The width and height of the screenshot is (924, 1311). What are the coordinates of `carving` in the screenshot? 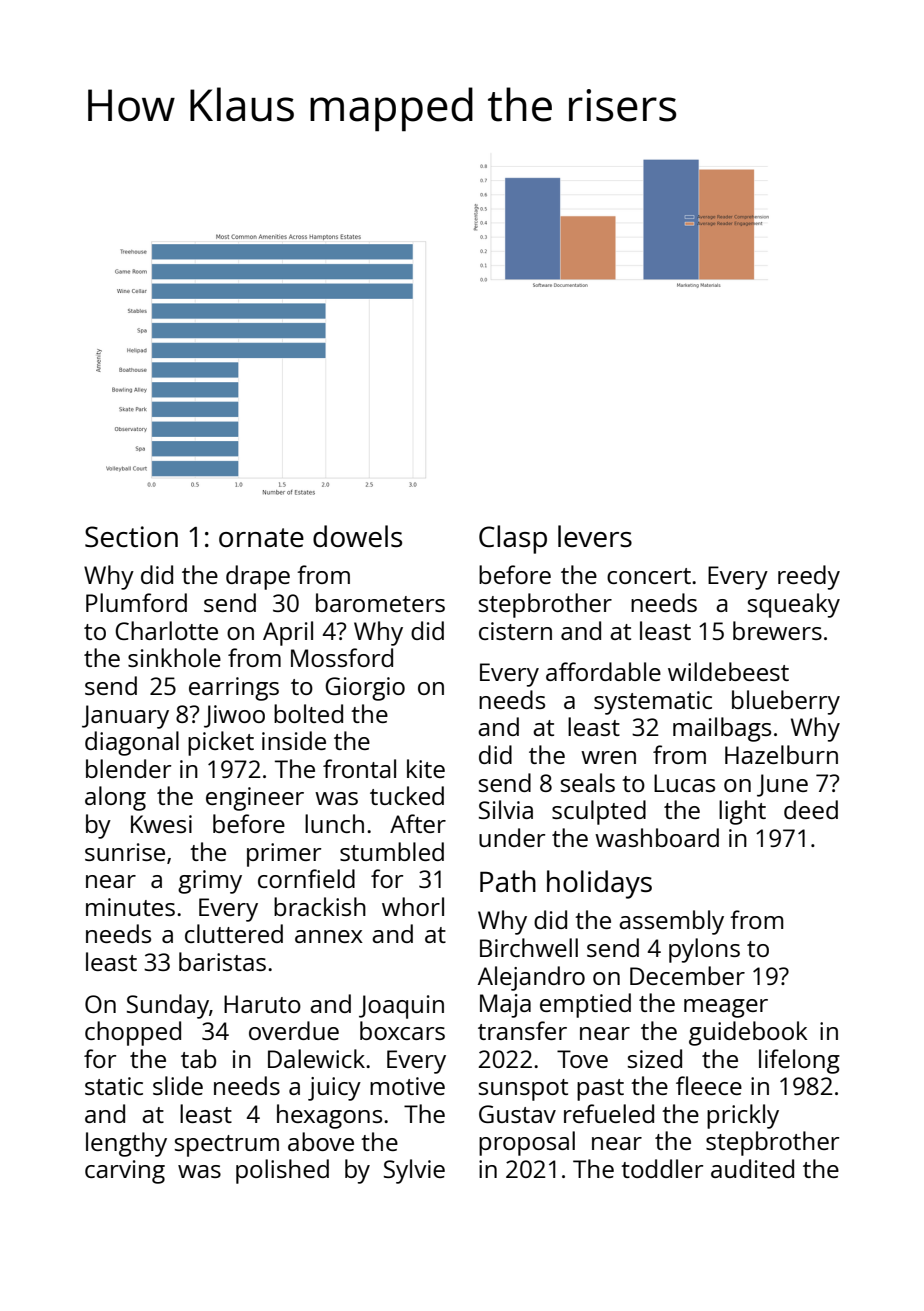 It's located at (125, 1172).
